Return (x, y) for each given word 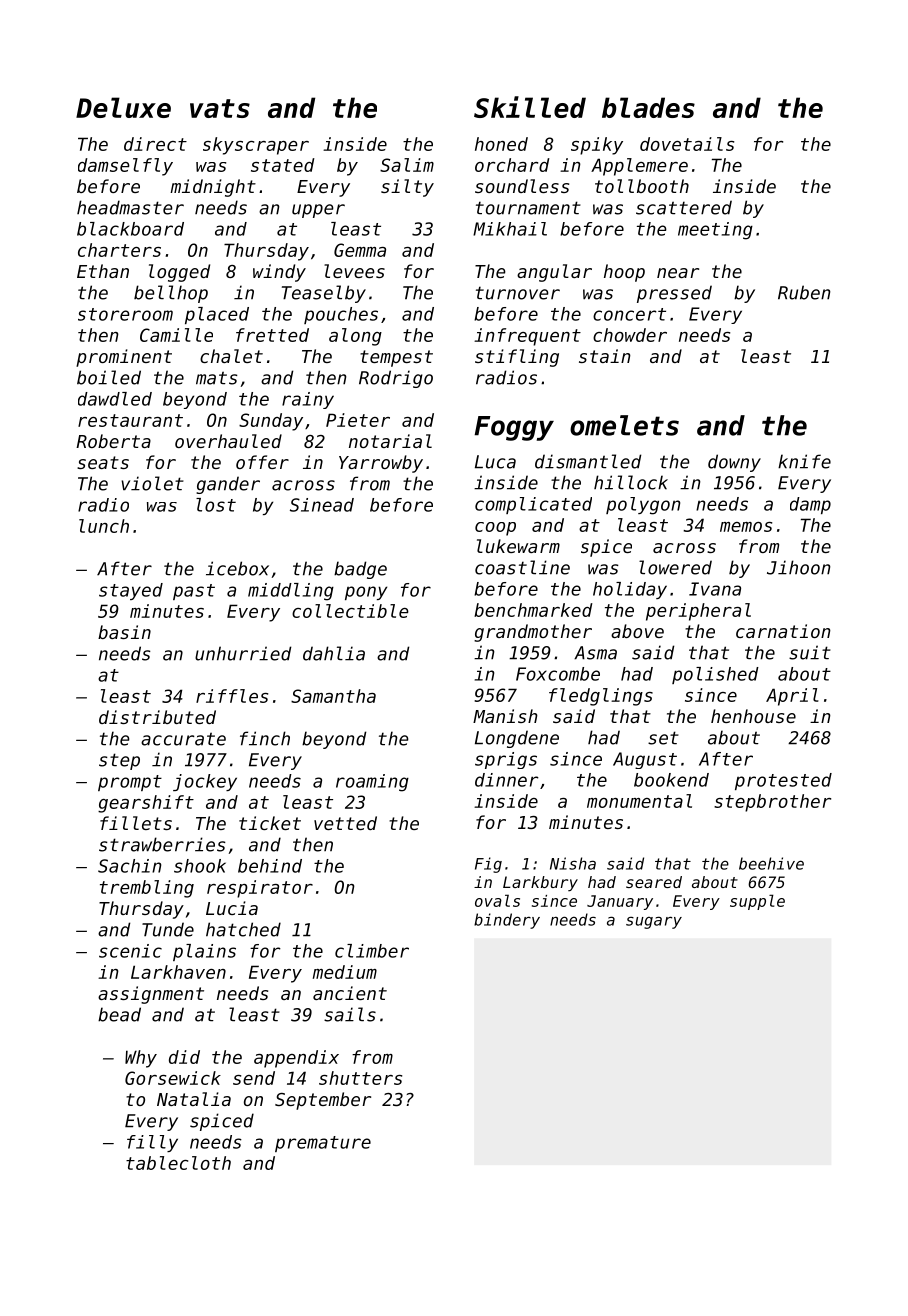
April (792, 697)
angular (554, 273)
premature (323, 1144)
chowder (630, 335)
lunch (104, 526)
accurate (183, 739)
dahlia (334, 653)
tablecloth (178, 1163)
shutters (360, 1078)
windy (279, 273)
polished (715, 675)
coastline (522, 567)
